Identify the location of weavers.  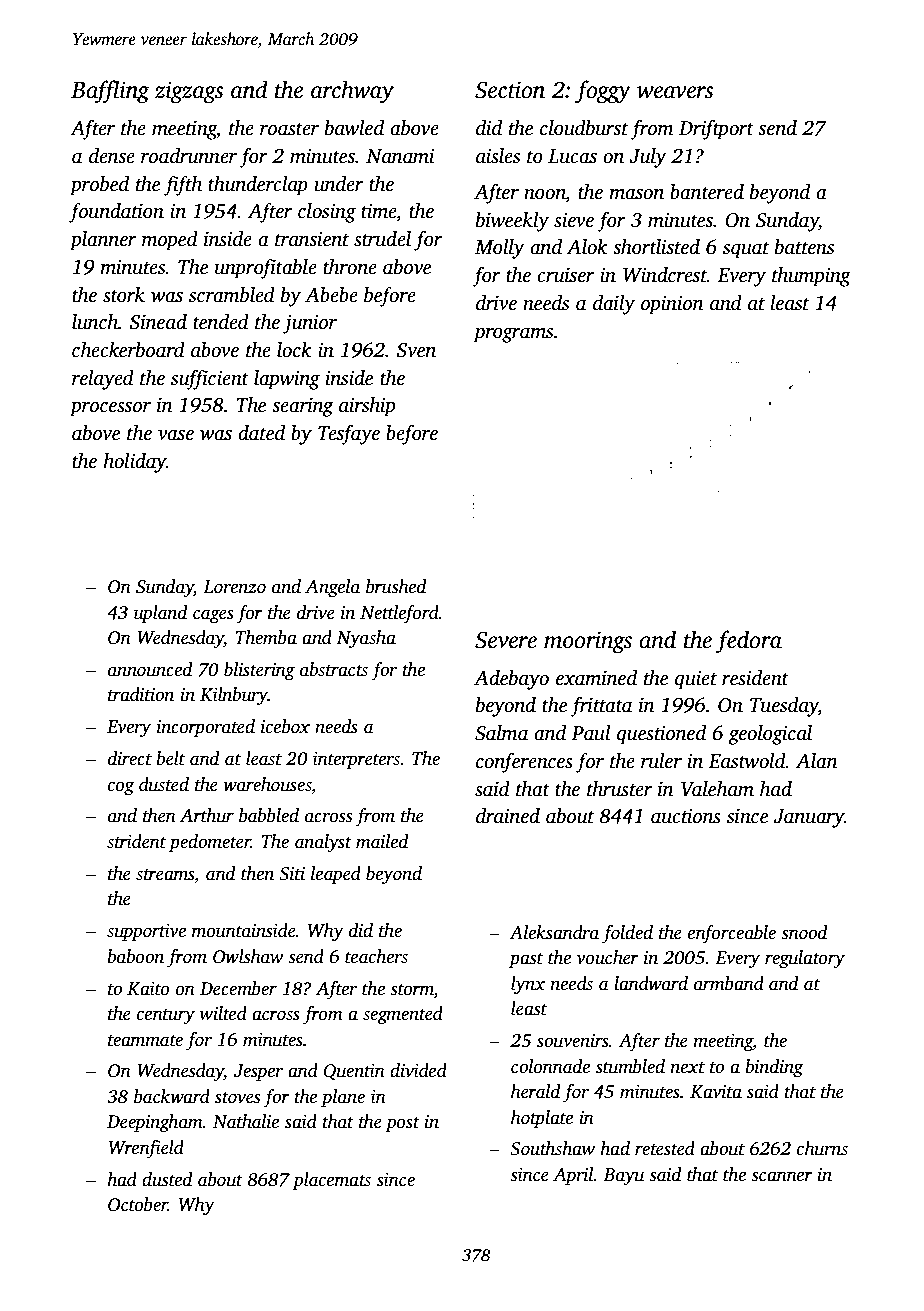
(675, 92).
